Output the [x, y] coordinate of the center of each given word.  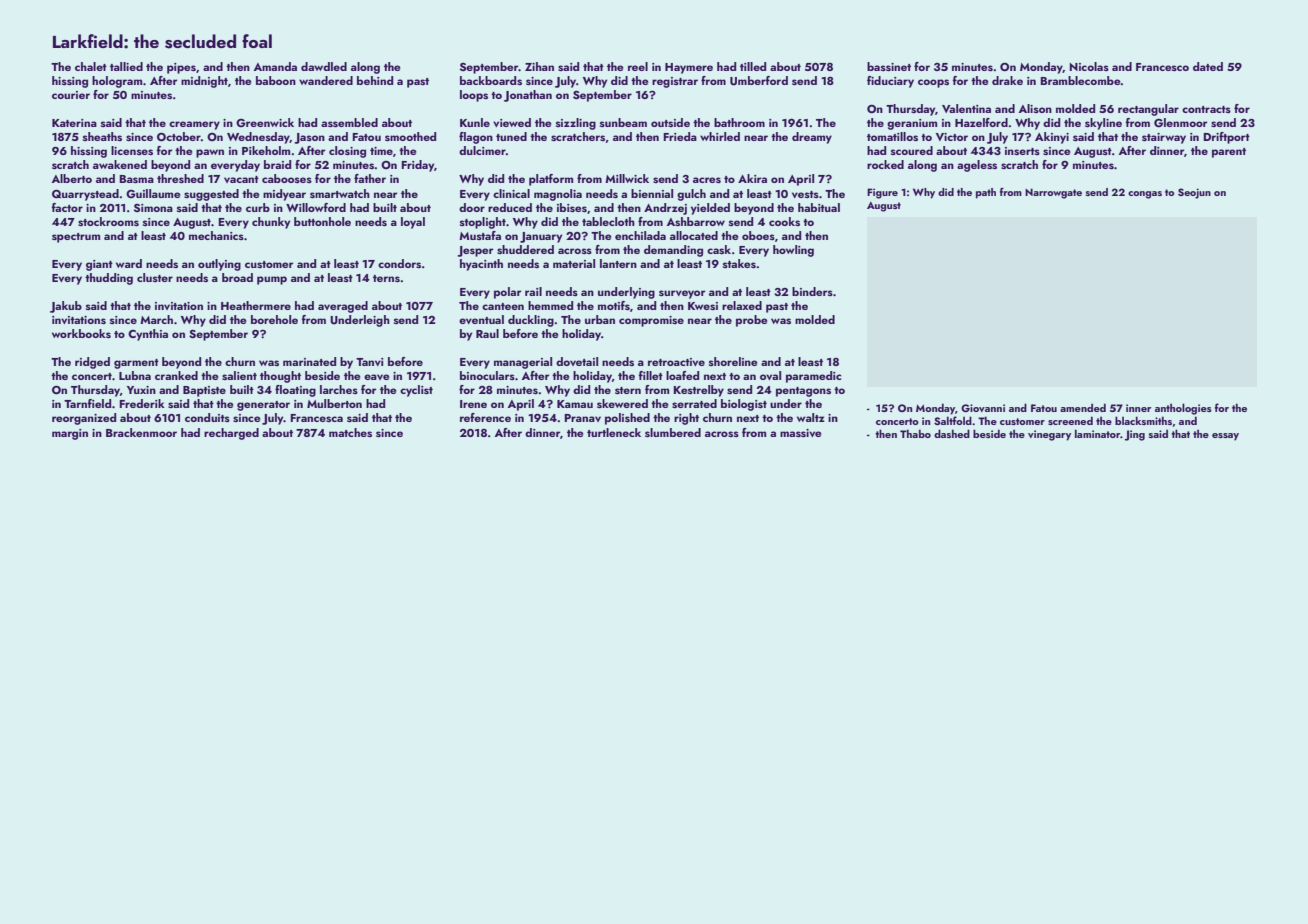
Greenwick [265, 122]
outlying [219, 265]
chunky [271, 223]
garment [136, 364]
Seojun [1194, 193]
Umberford [759, 81]
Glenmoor [1180, 122]
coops [933, 83]
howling [793, 251]
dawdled [324, 66]
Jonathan [528, 96]
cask [719, 249]
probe [751, 321]
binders [812, 291]
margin [70, 434]
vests [805, 194]
